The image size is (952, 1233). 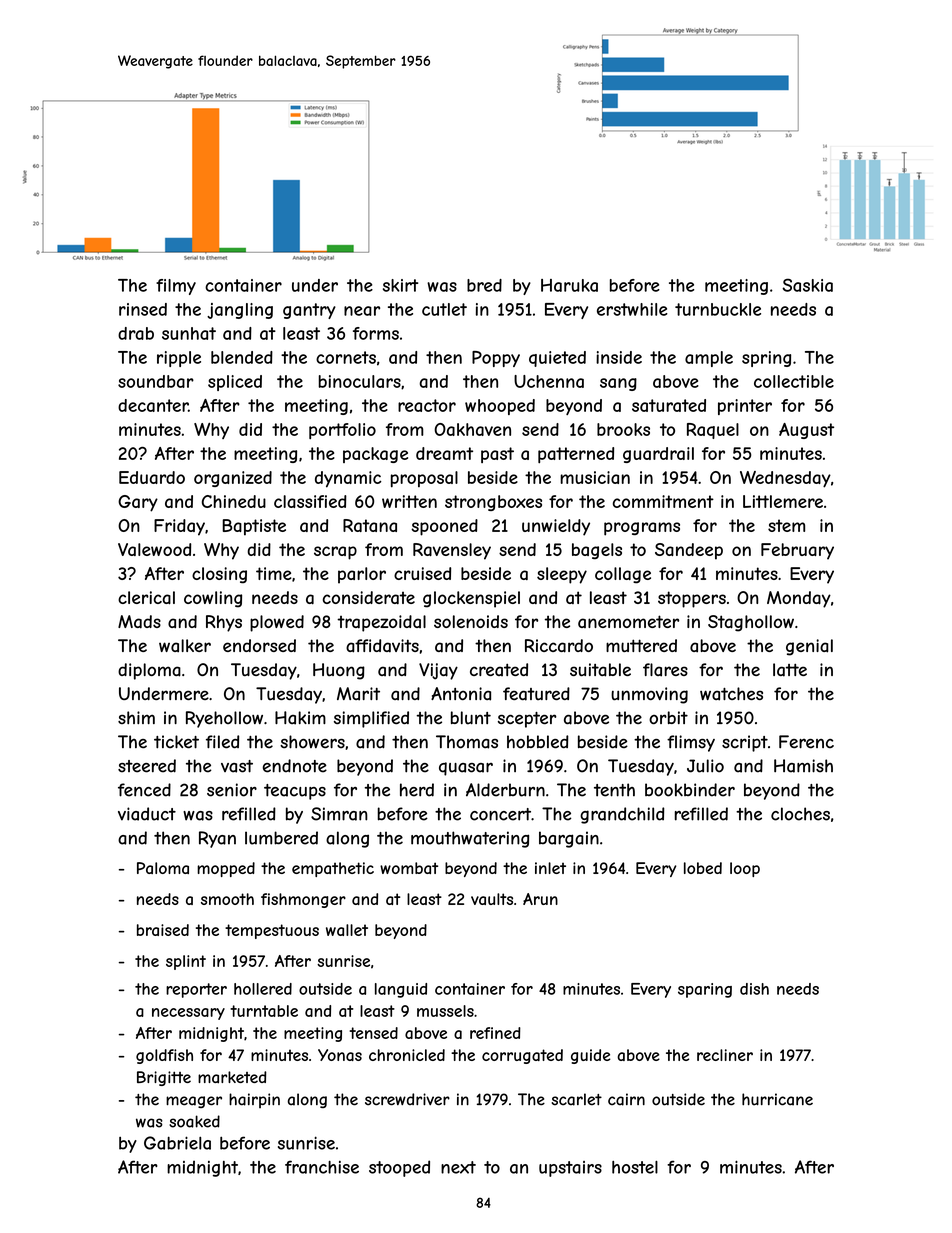 What do you see at coordinates (470, 839) in the screenshot?
I see `mouthwatering` at bounding box center [470, 839].
